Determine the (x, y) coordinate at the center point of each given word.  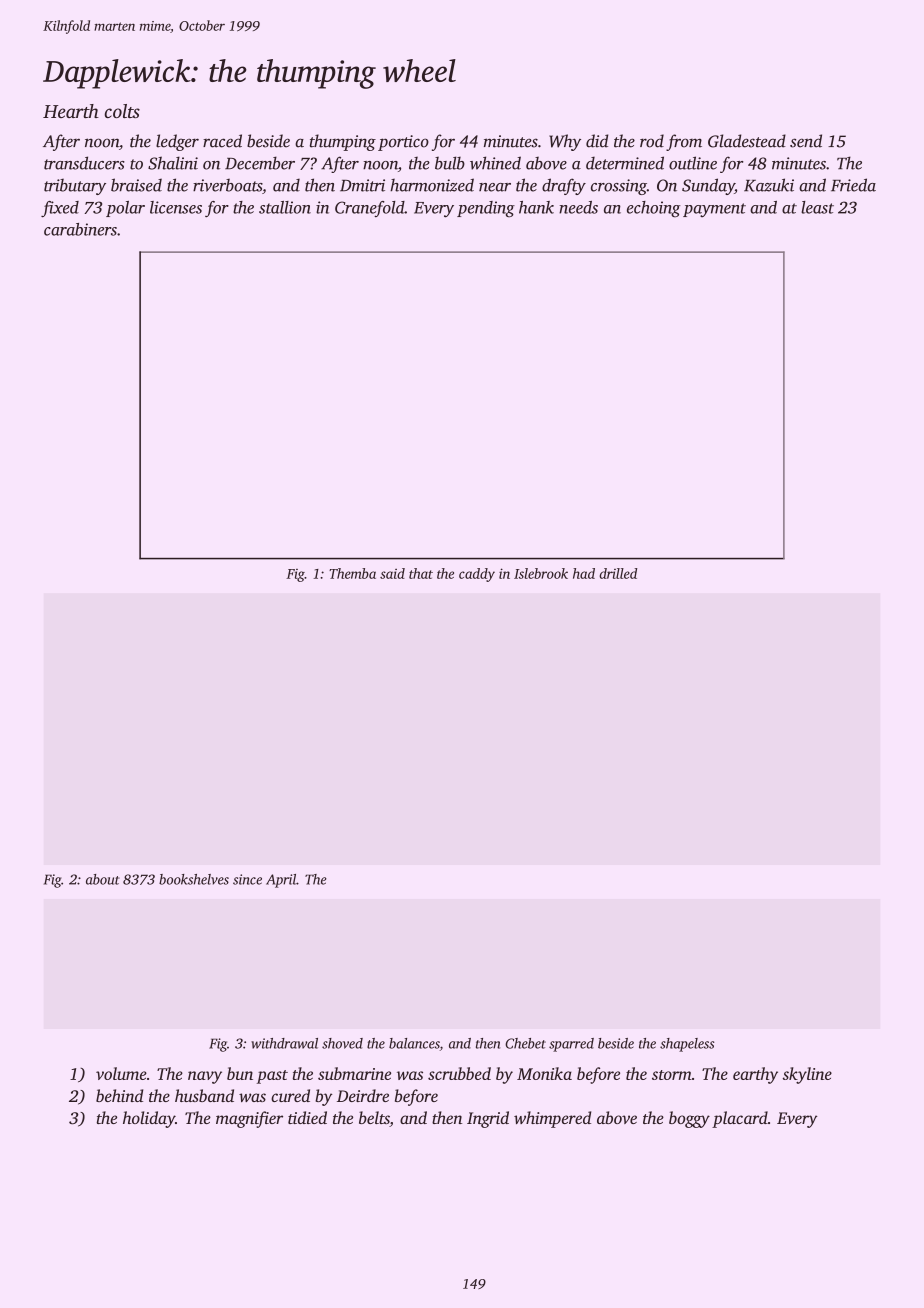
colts (122, 111)
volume (121, 1073)
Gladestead (747, 141)
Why (565, 142)
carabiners (80, 229)
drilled (618, 573)
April (281, 881)
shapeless (687, 1045)
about (103, 879)
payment (714, 210)
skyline (807, 1075)
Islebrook (541, 573)
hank (536, 207)
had (584, 573)
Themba (352, 573)
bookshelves (194, 879)
